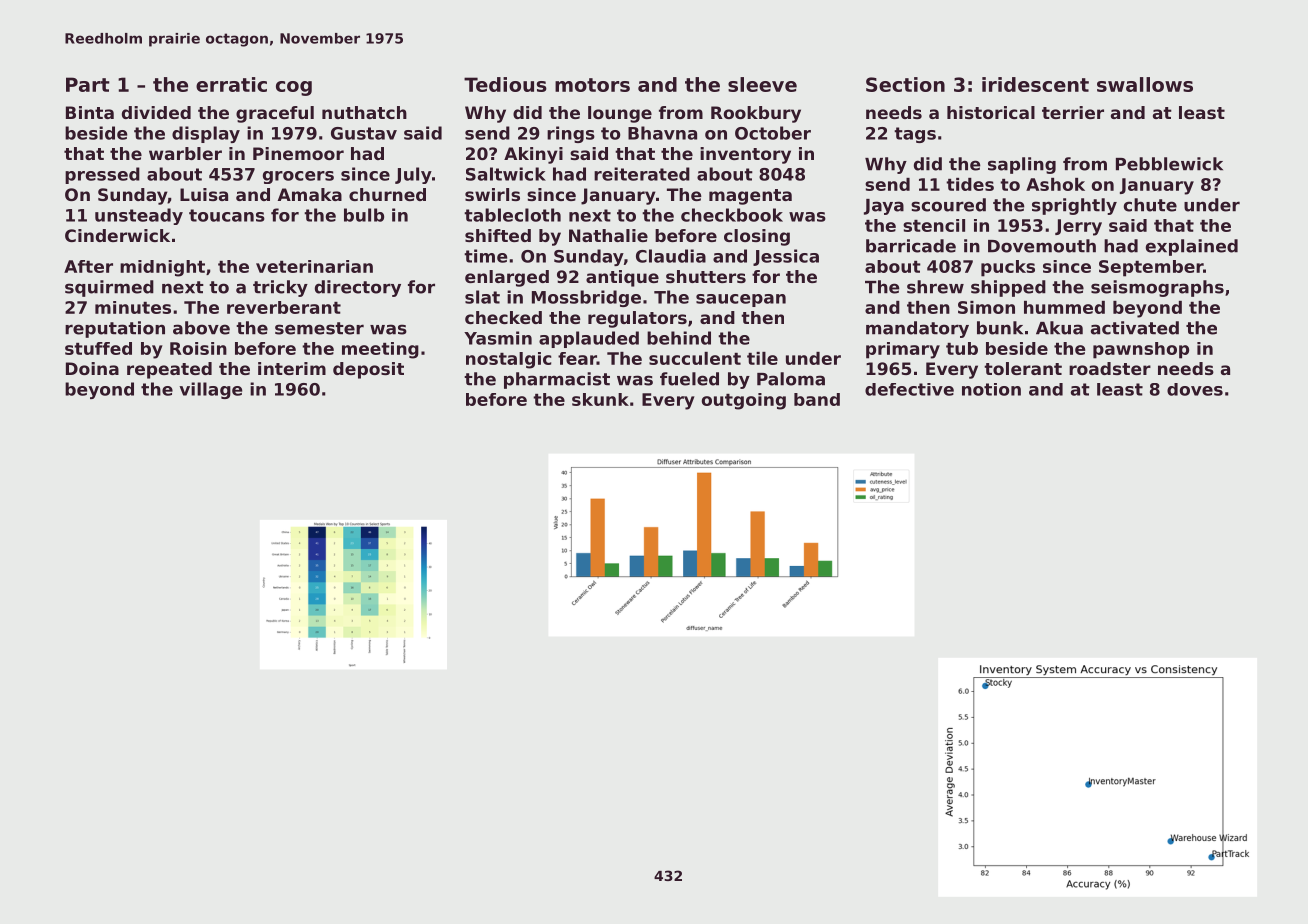  Describe the element at coordinates (744, 401) in the page. I see `outgoing` at that location.
